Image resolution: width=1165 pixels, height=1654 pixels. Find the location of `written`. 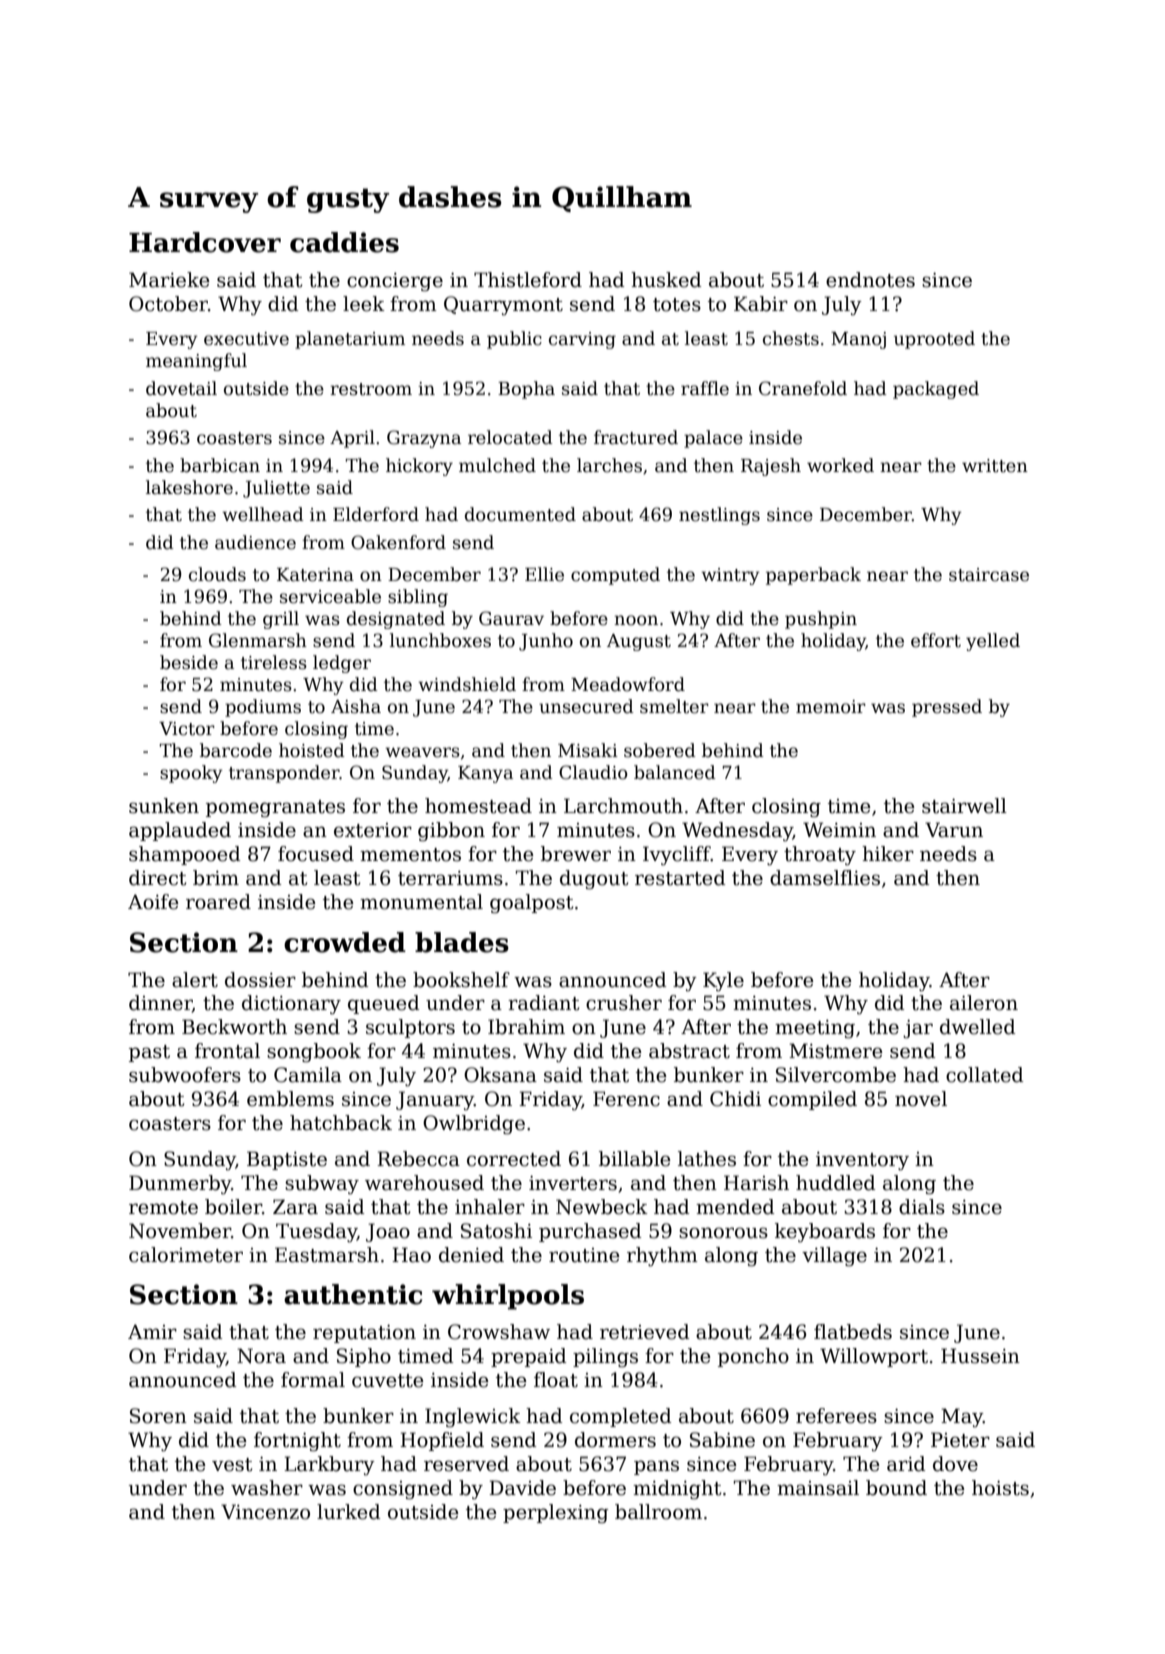

written is located at coordinates (995, 466).
